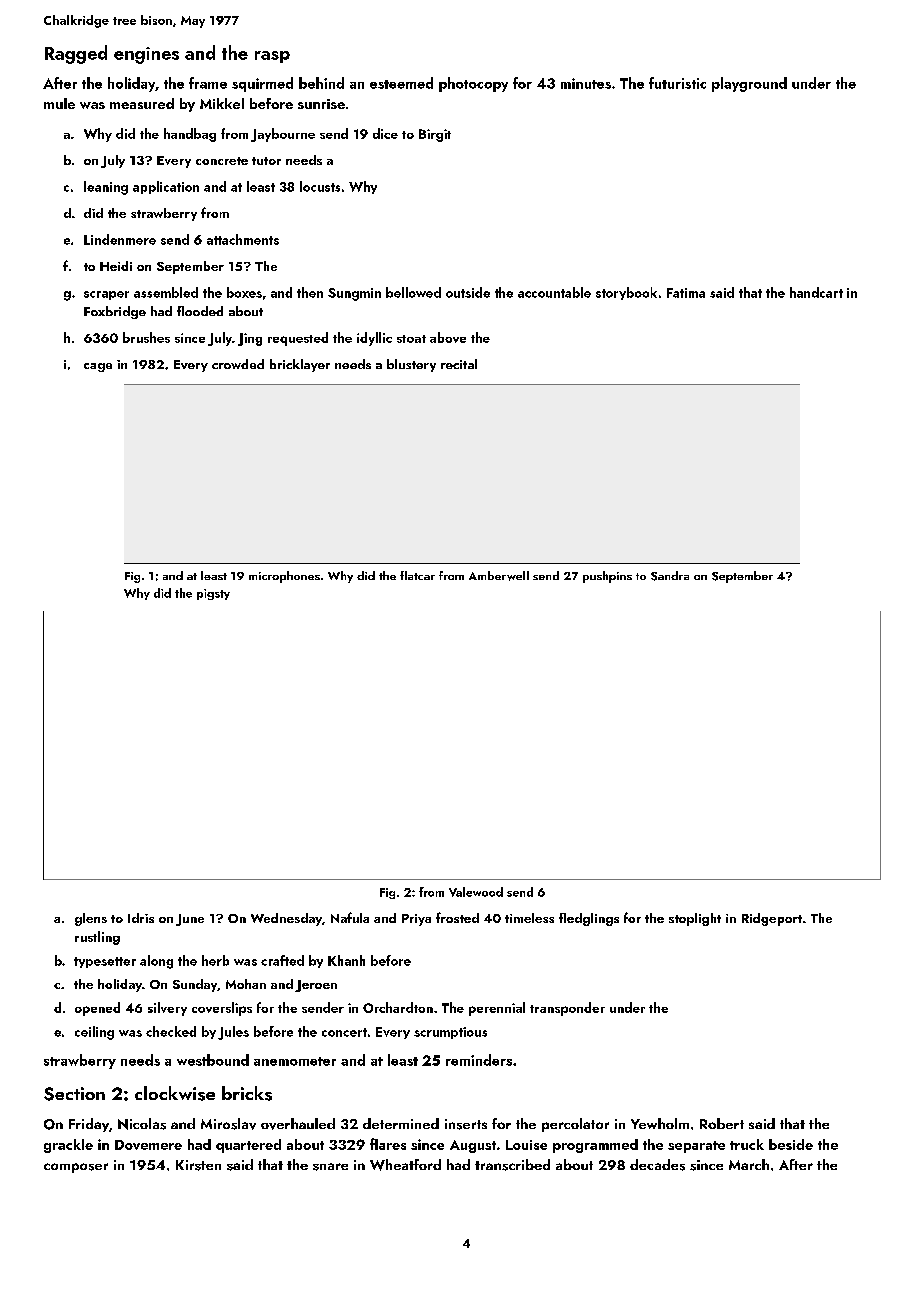 The width and height of the screenshot is (924, 1308). What do you see at coordinates (106, 188) in the screenshot?
I see `leaning` at bounding box center [106, 188].
